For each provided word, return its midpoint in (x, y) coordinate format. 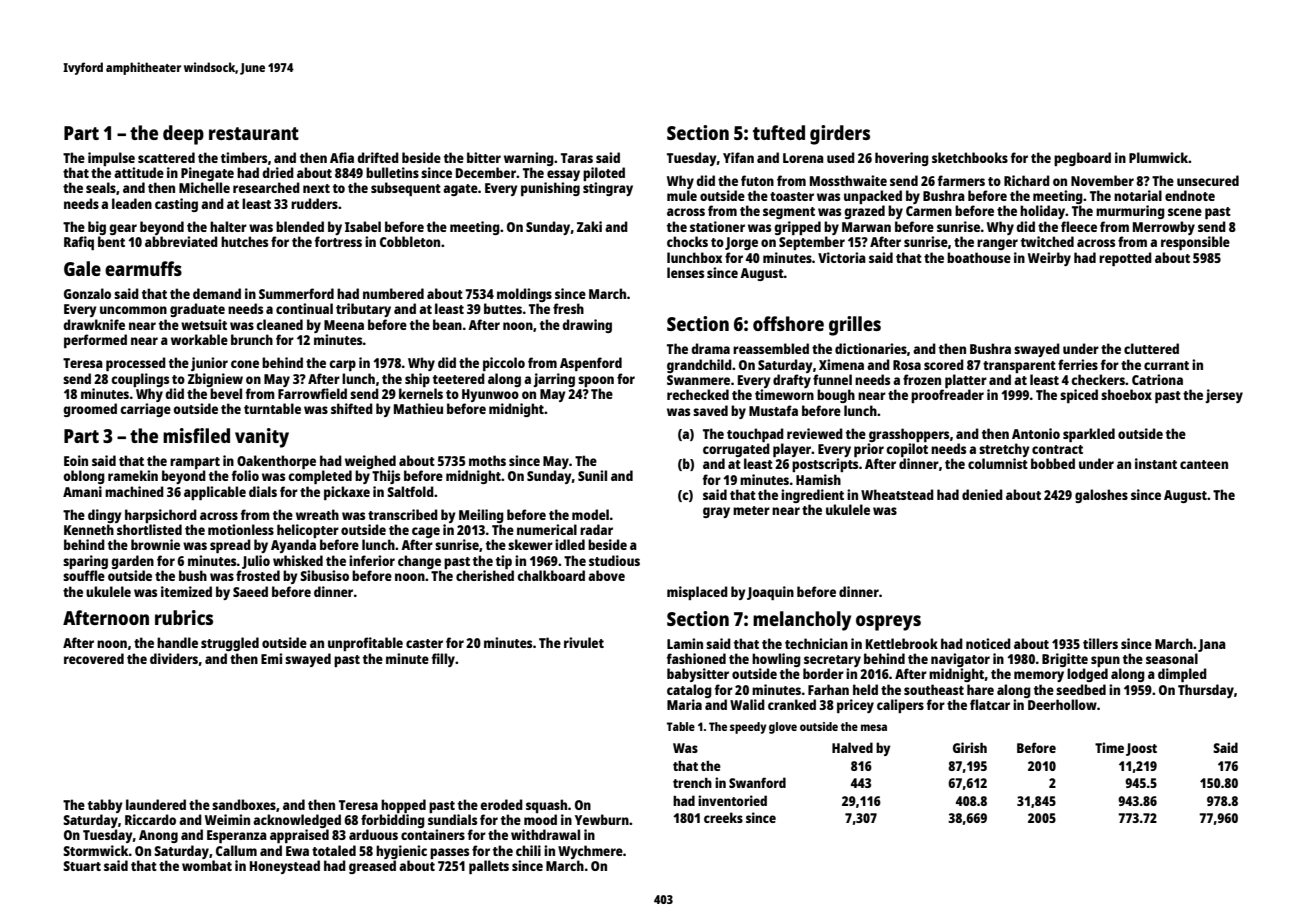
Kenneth (89, 529)
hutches (244, 241)
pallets (489, 867)
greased (372, 867)
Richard (1027, 180)
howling (776, 660)
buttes (503, 308)
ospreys (888, 623)
